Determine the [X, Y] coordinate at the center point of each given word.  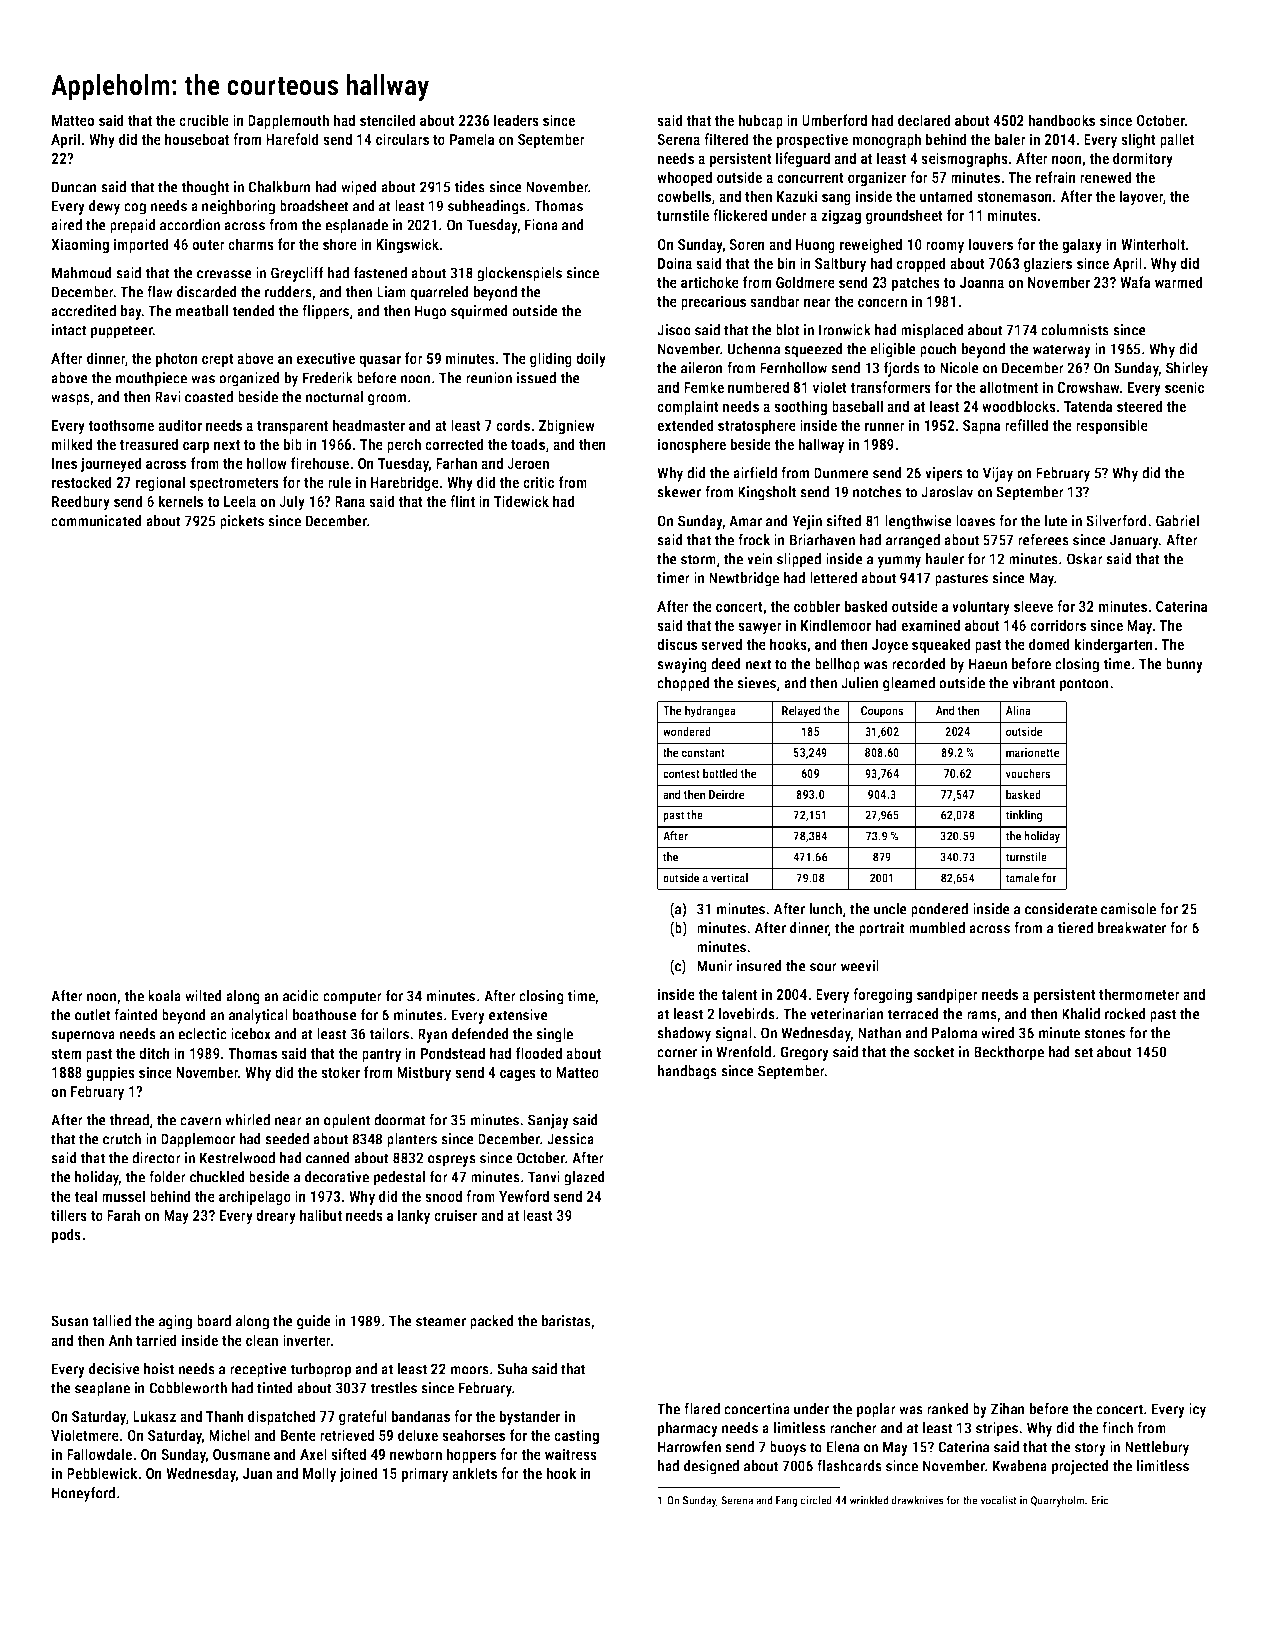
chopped [683, 684]
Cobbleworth [188, 1388]
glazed [584, 1178]
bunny [1184, 665]
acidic [301, 996]
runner [885, 426]
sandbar [775, 301]
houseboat [197, 139]
